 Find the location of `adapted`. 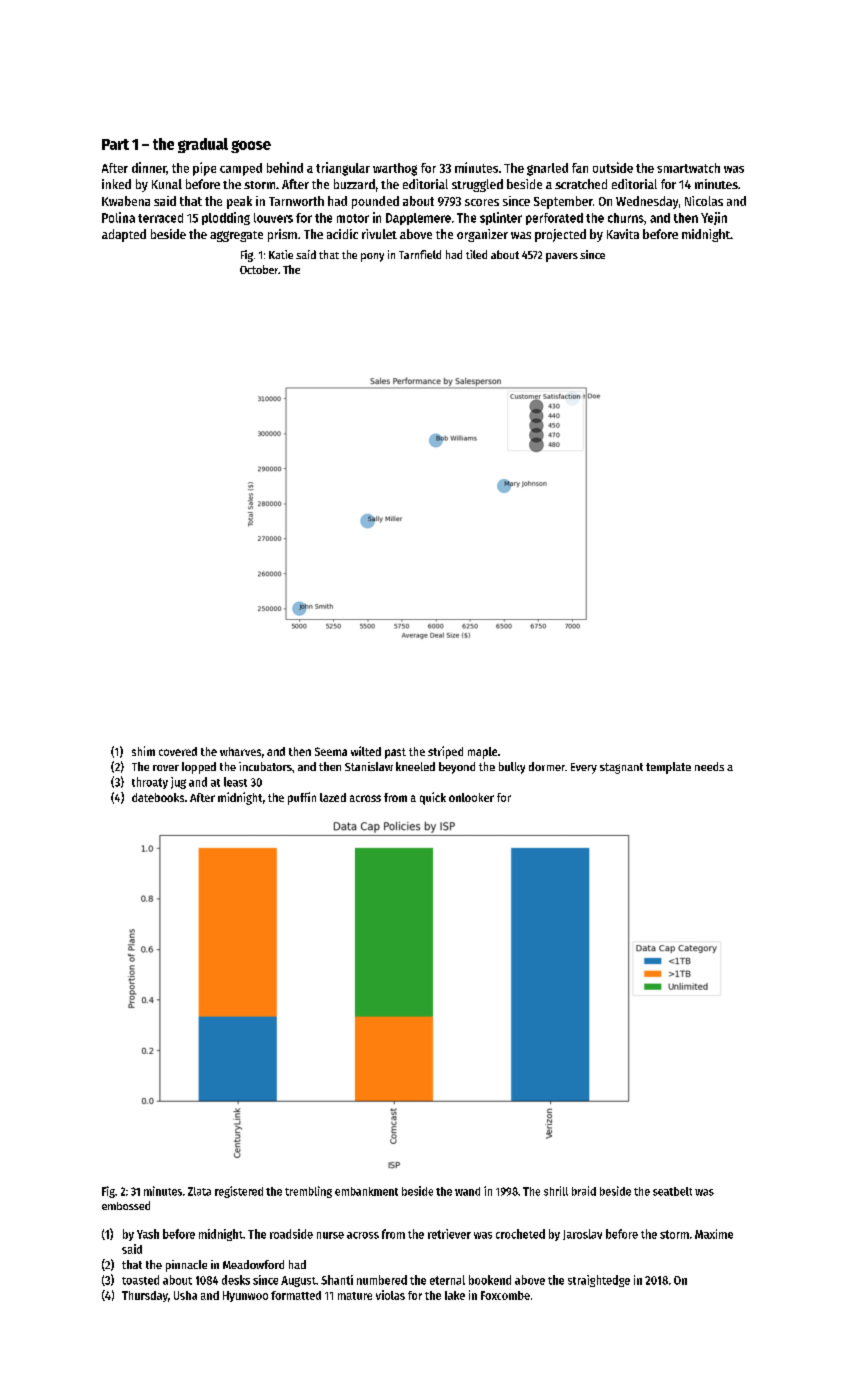

adapted is located at coordinates (124, 235).
